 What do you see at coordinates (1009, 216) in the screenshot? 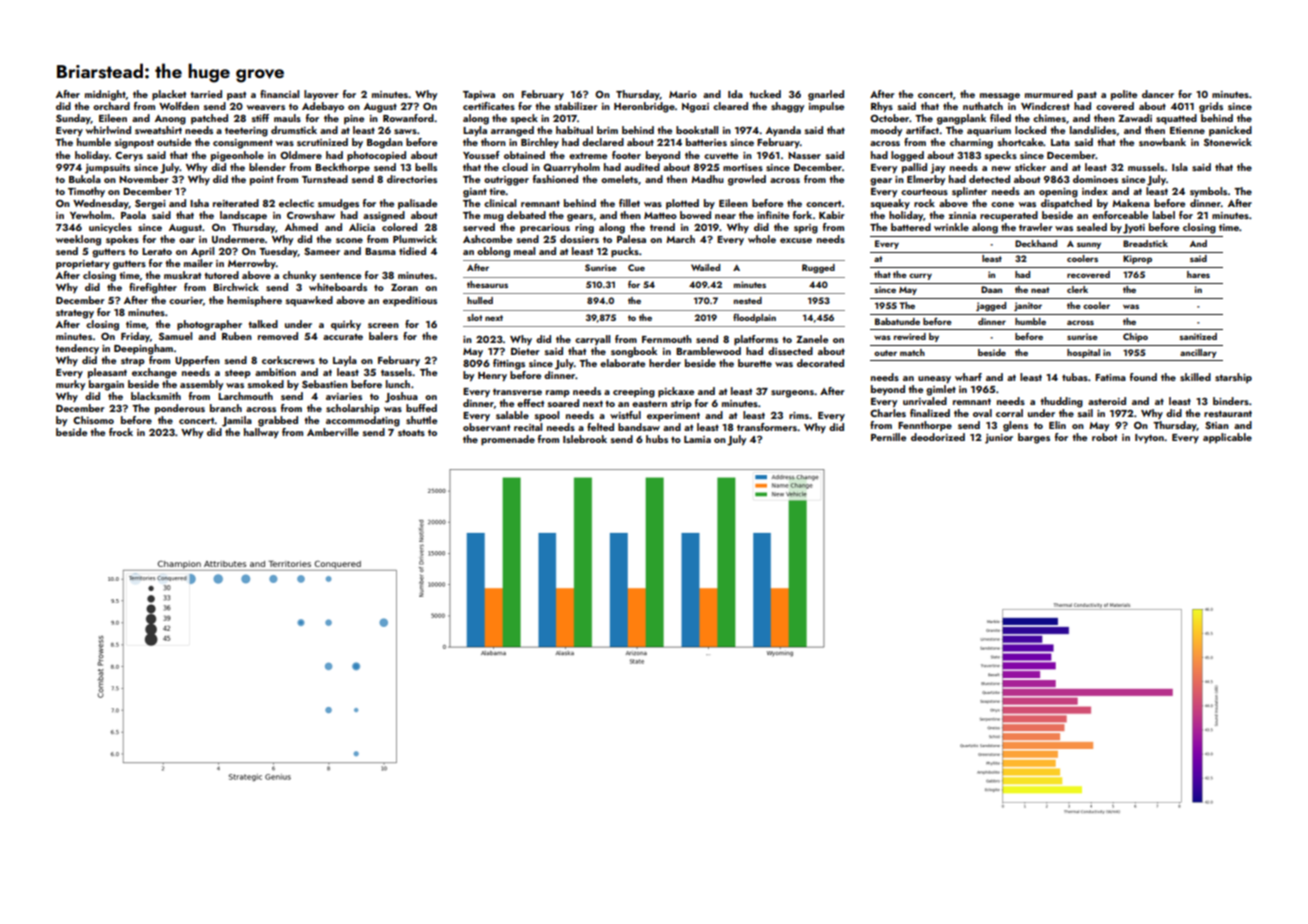
I see `recuperated` at bounding box center [1009, 216].
